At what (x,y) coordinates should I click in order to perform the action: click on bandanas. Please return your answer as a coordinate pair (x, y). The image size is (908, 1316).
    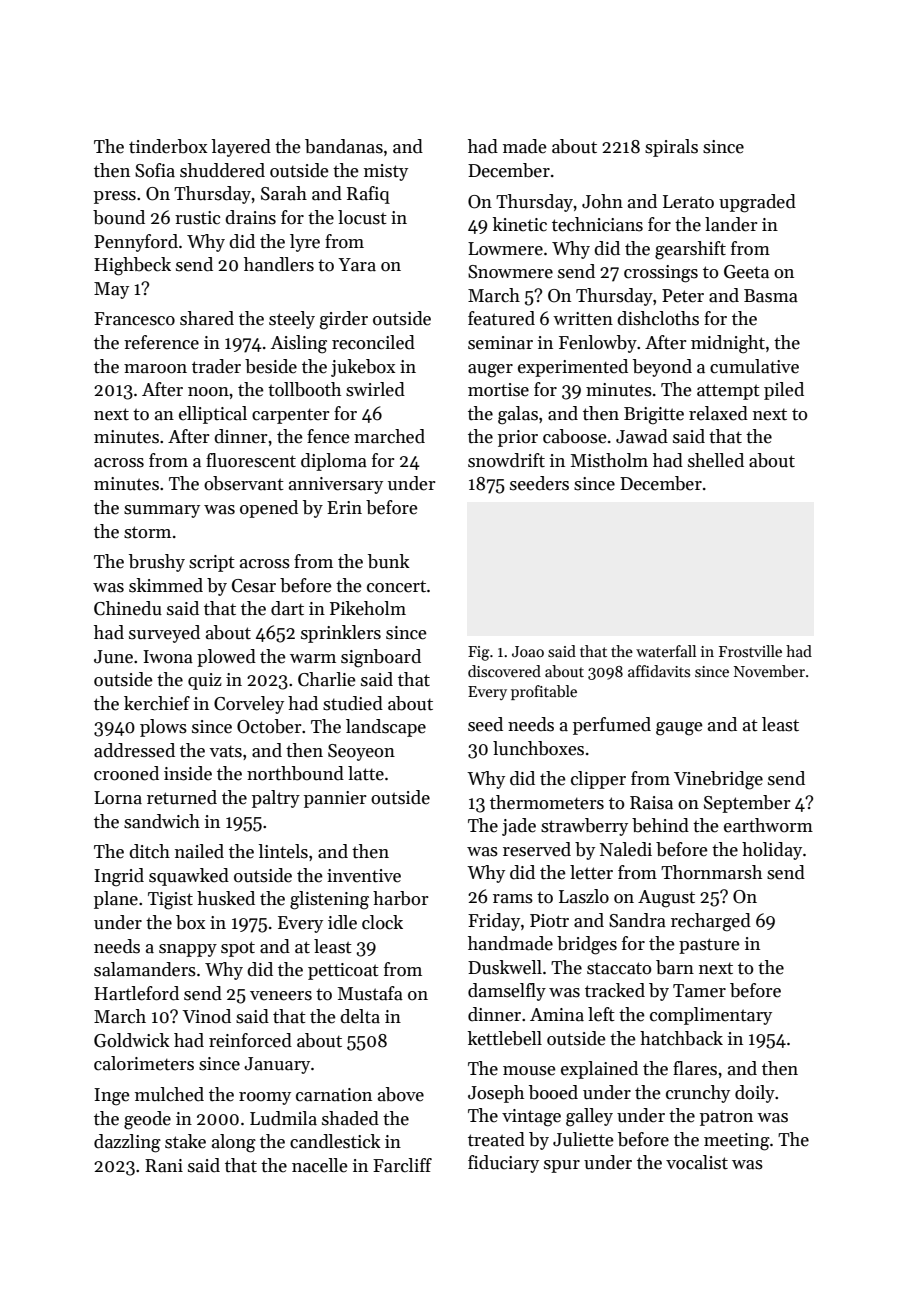
    Looking at the image, I should click on (344, 146).
